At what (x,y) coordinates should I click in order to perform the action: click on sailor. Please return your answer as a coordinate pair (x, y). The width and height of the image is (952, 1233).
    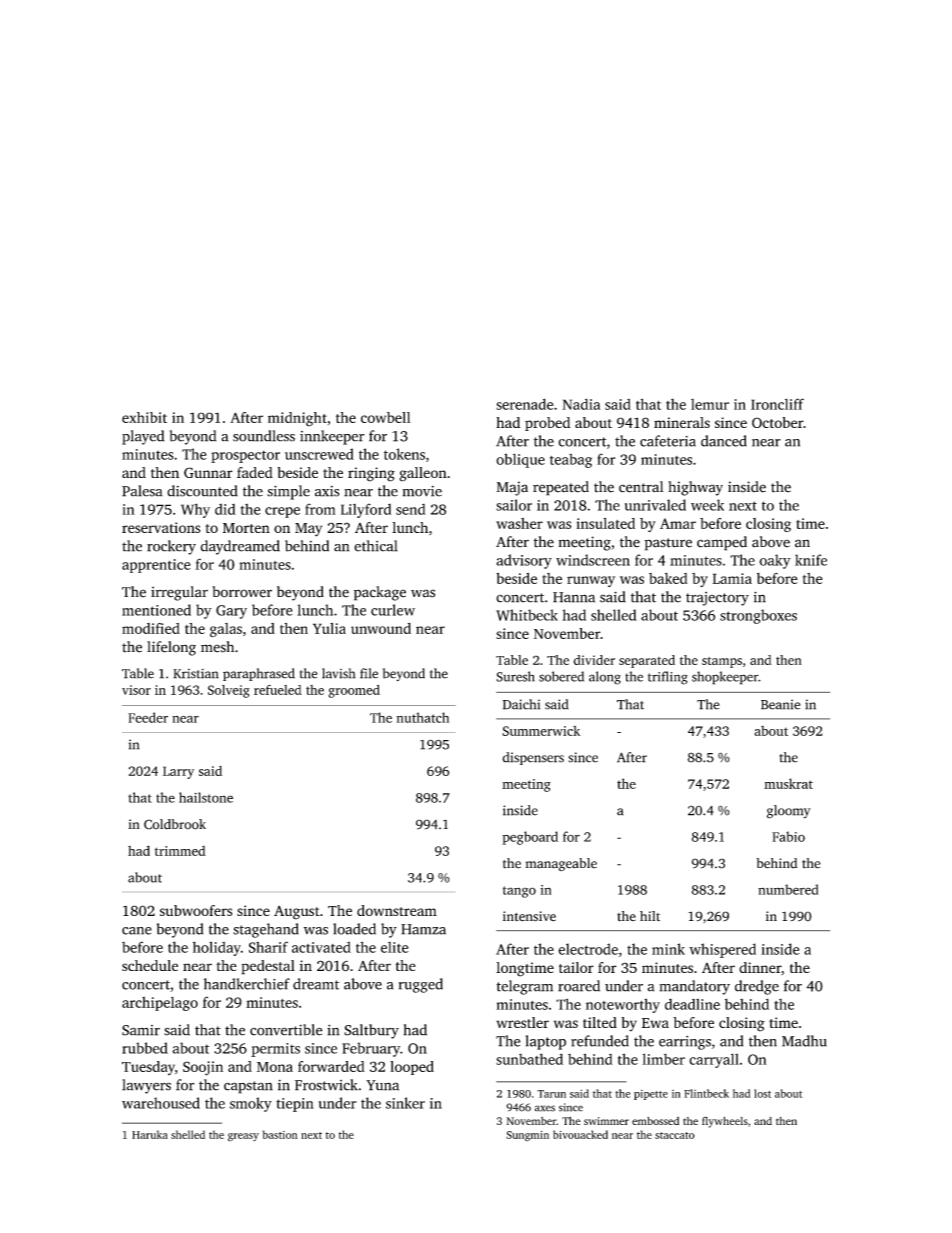
    Looking at the image, I should click on (514, 505).
